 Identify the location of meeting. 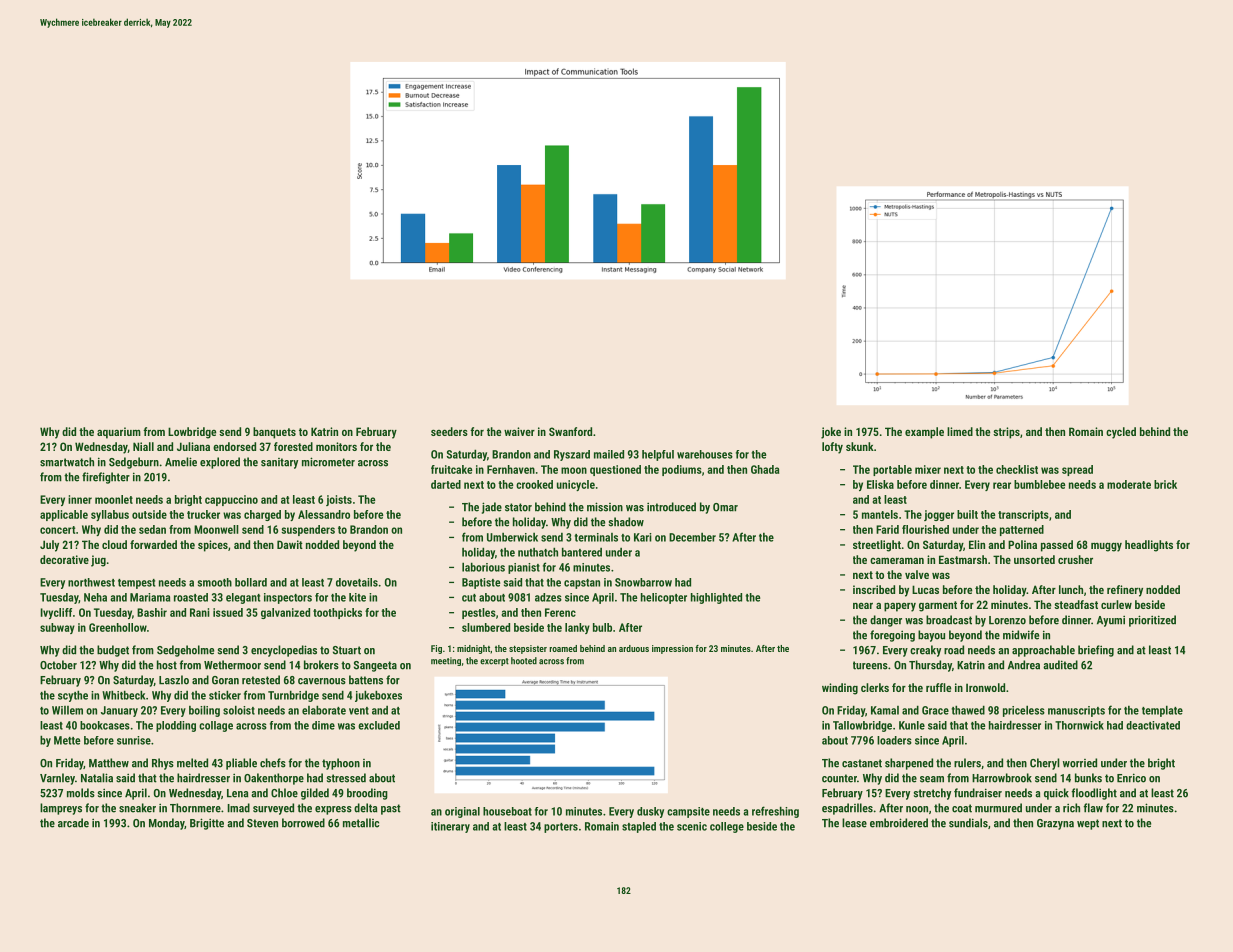
(446, 661).
